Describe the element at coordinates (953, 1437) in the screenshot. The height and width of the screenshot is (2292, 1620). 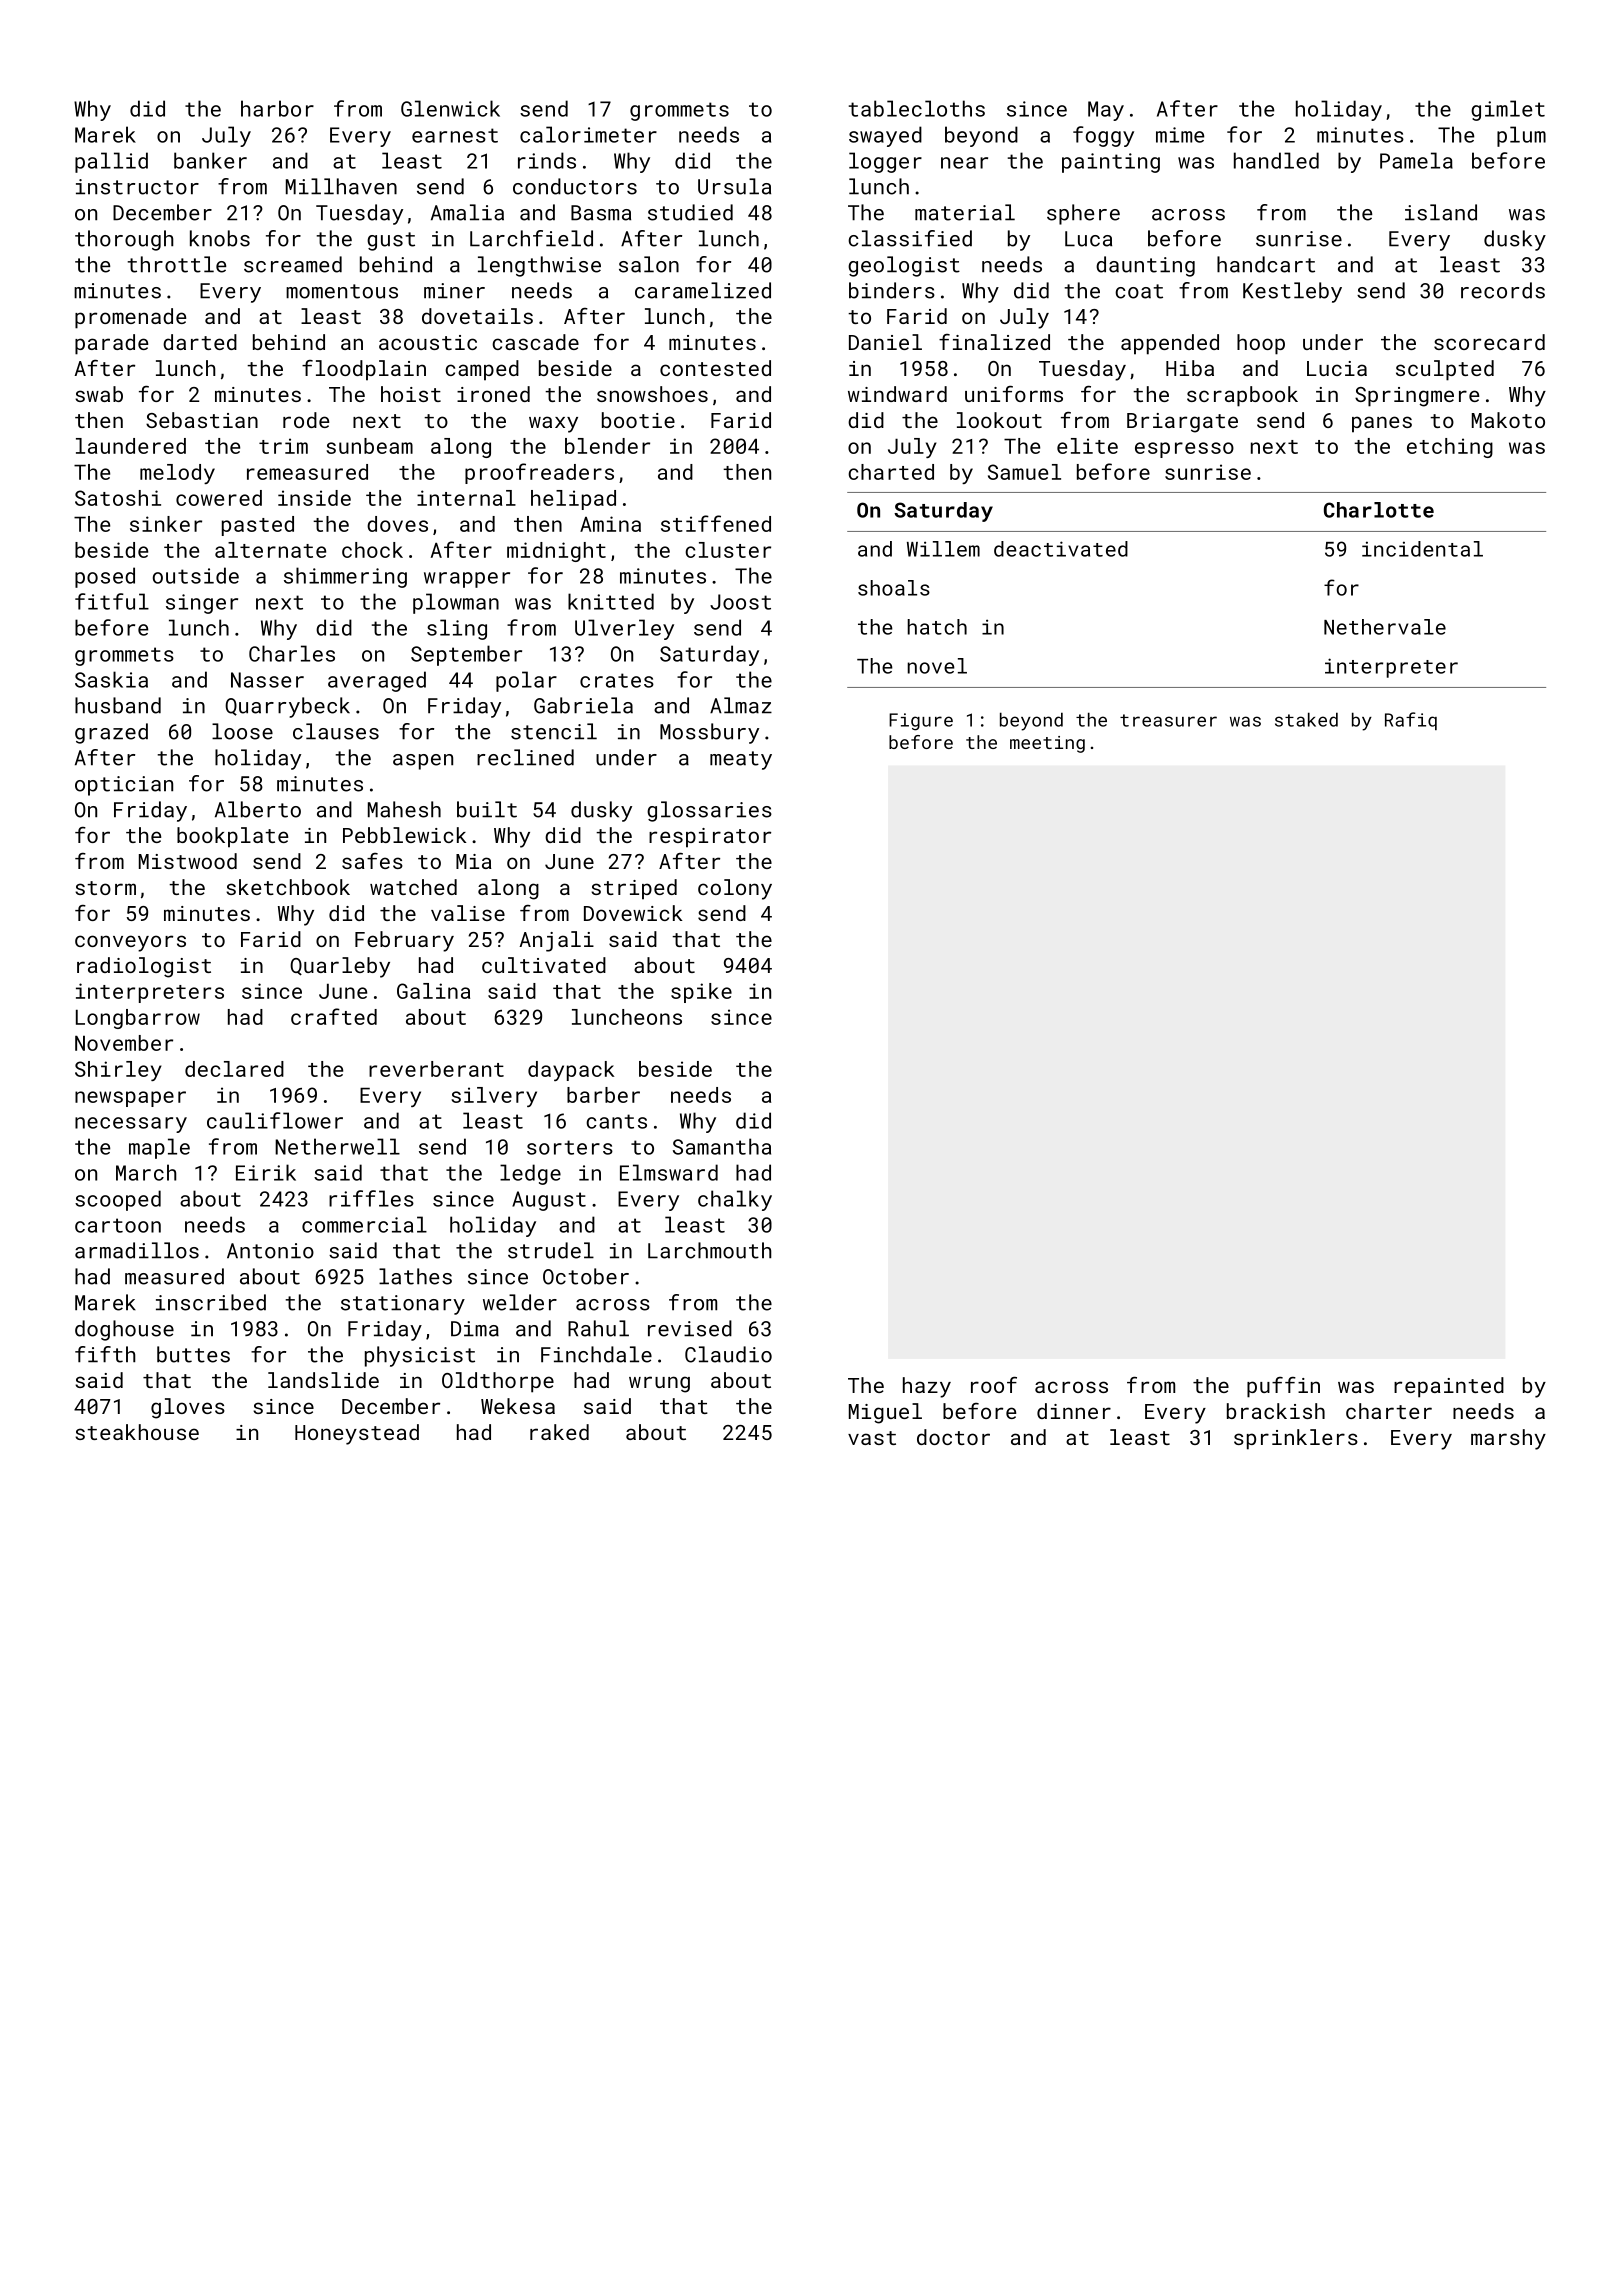
I see `doctor` at that location.
